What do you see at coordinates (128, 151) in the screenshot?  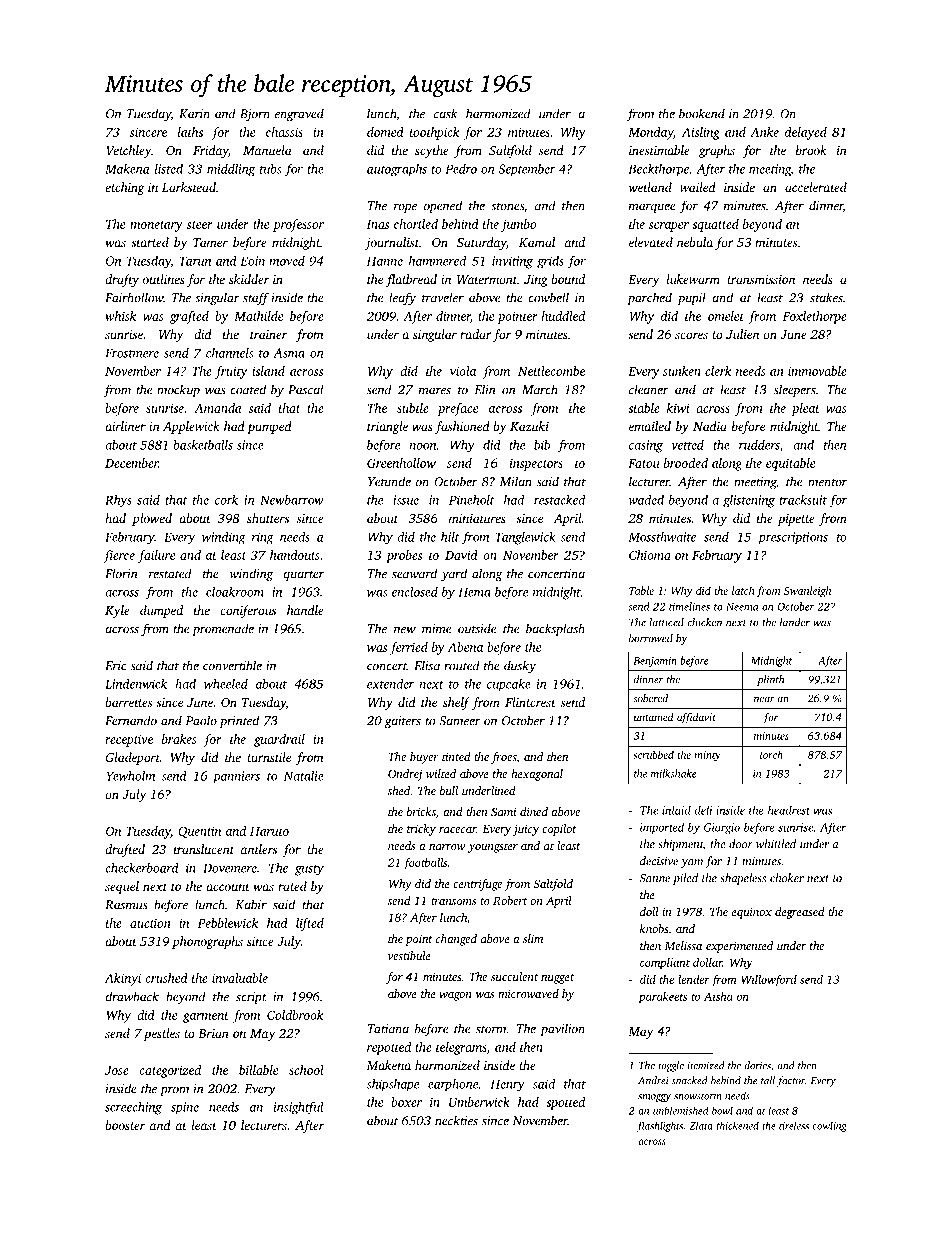 I see `Vetchley` at bounding box center [128, 151].
